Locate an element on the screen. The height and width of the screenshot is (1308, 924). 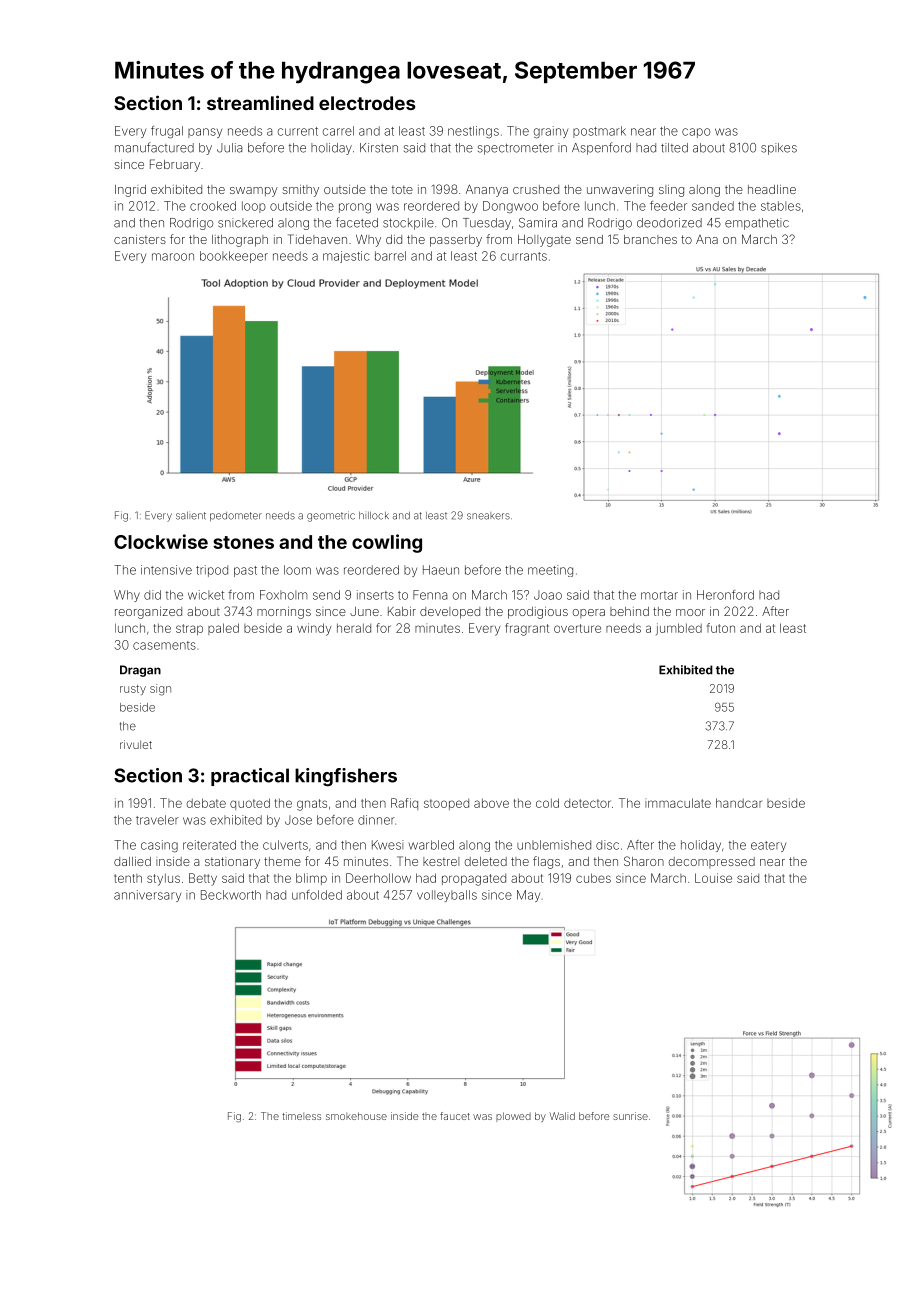
Heronford is located at coordinates (725, 595).
